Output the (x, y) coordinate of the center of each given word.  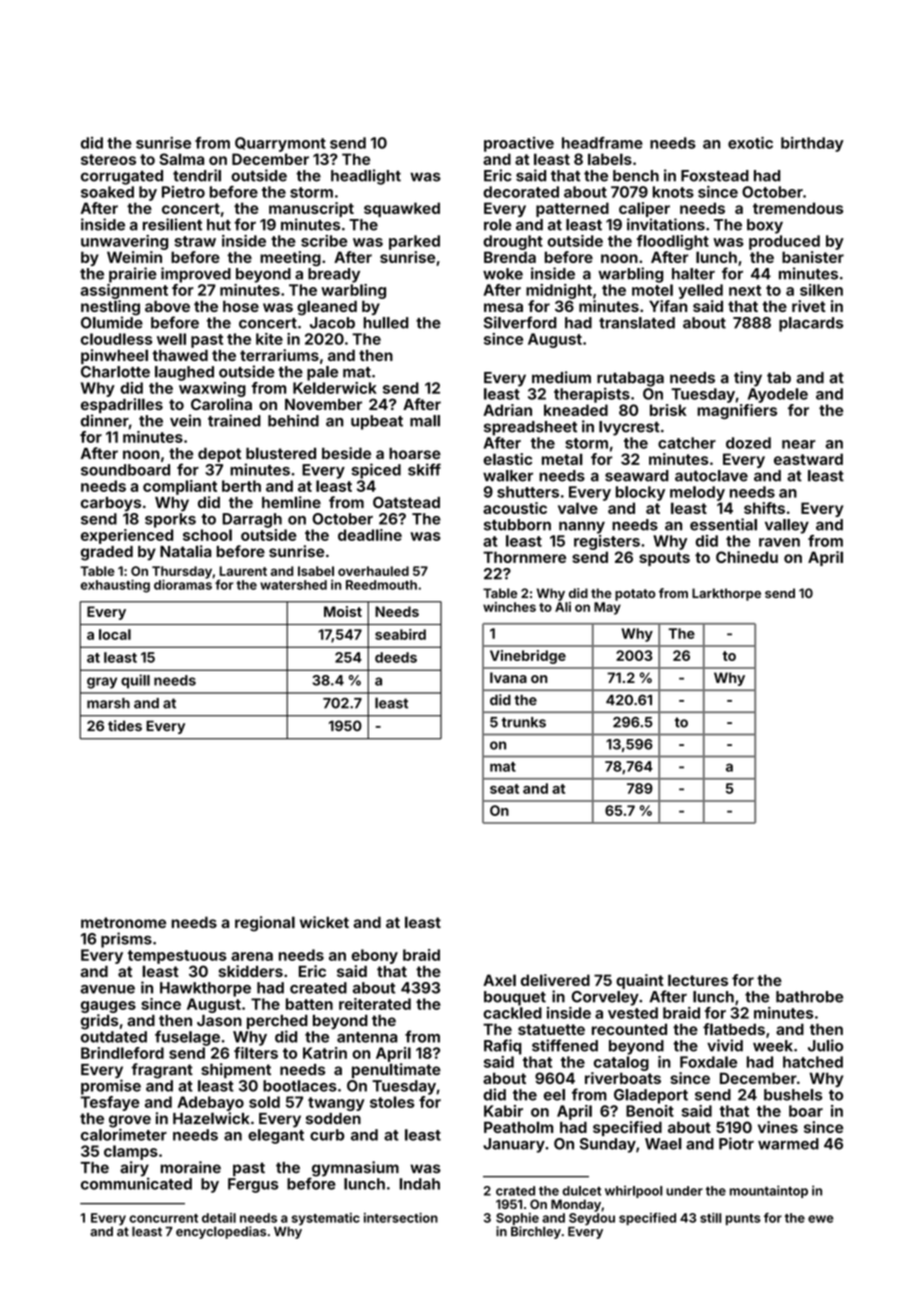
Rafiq (503, 1047)
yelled (700, 291)
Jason (219, 1020)
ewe (821, 1219)
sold (264, 1102)
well (171, 339)
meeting (290, 258)
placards (811, 324)
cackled (512, 1013)
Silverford (520, 322)
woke (503, 274)
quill (135, 681)
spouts (664, 559)
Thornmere (524, 557)
